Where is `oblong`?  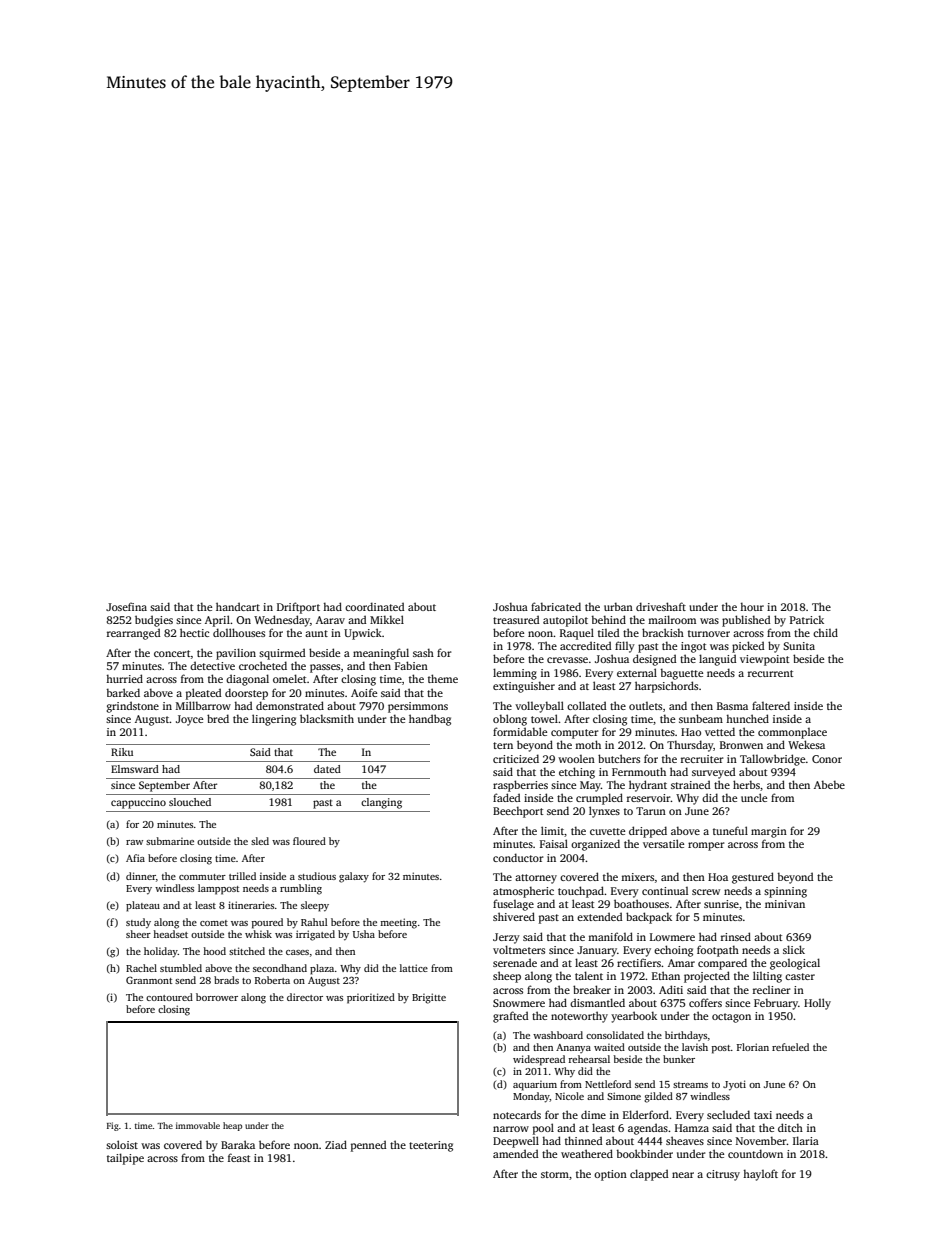 oblong is located at coordinates (510, 720).
